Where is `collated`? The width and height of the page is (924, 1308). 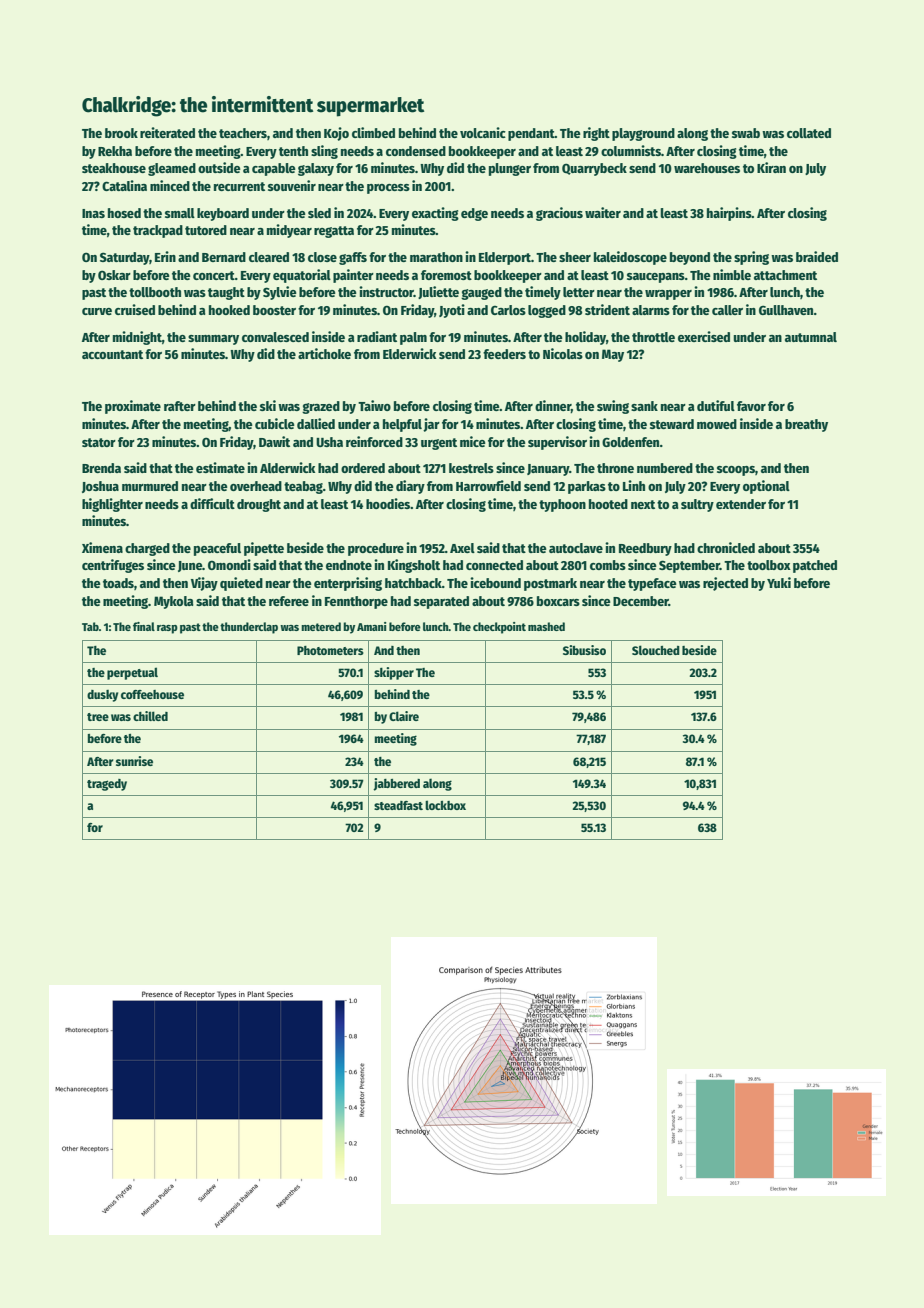
collated is located at coordinates (809, 133).
